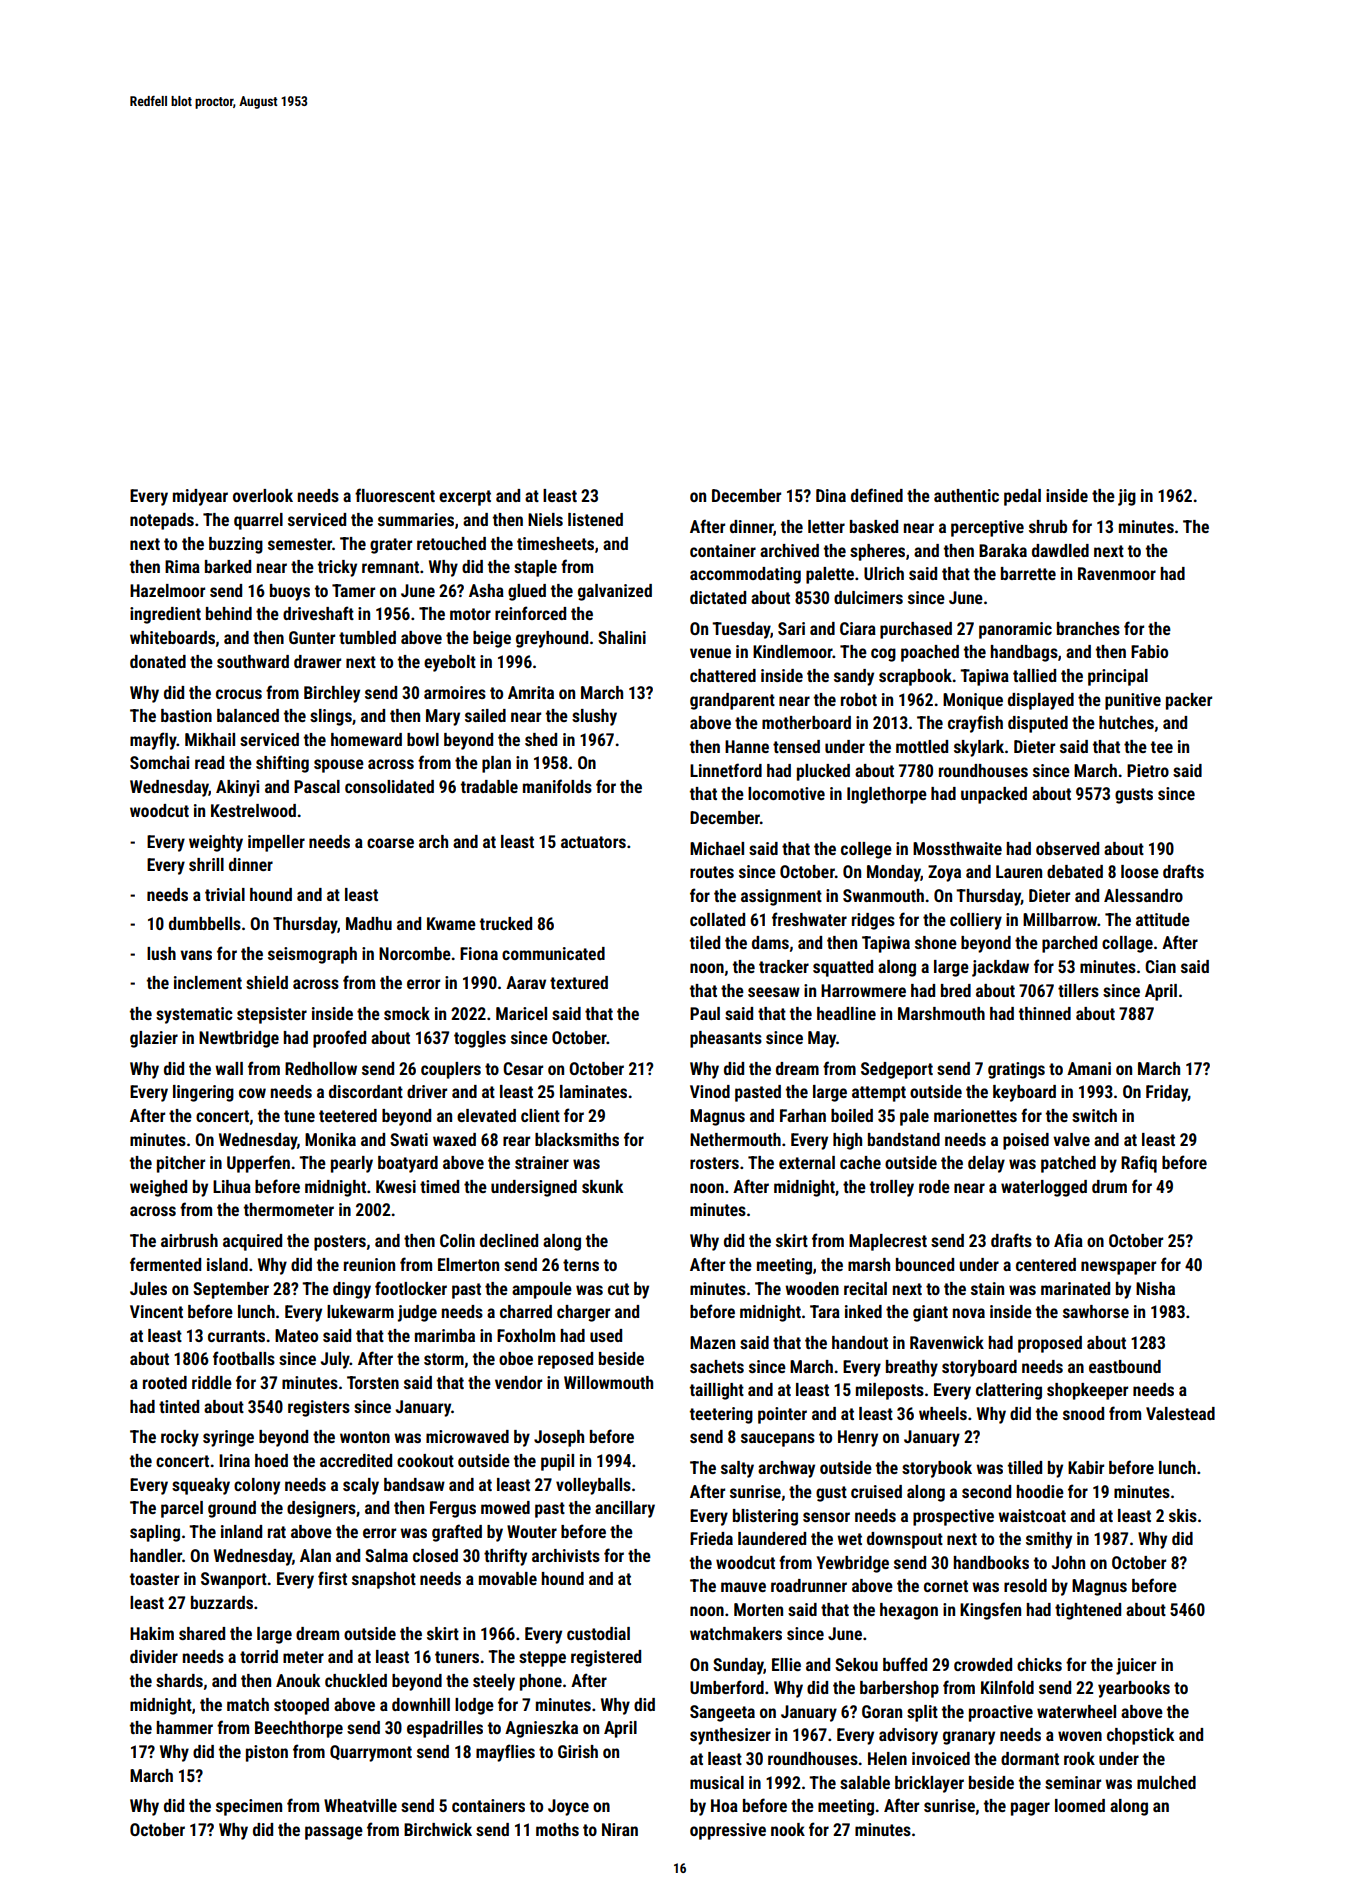 The height and width of the screenshot is (1903, 1346). Describe the element at coordinates (340, 1243) in the screenshot. I see `posters` at that location.
